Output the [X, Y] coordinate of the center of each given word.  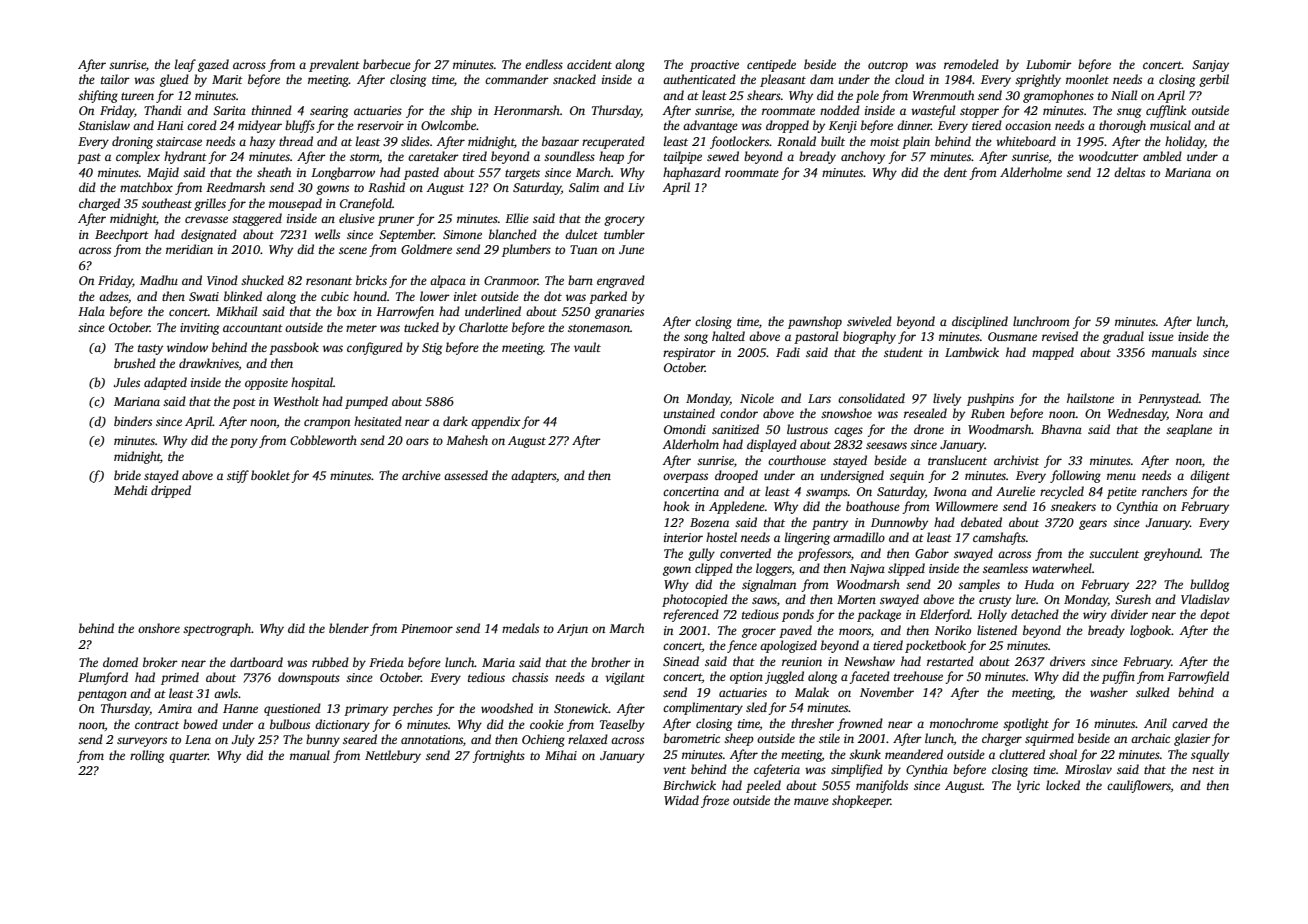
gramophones [1058, 96]
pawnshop [815, 322]
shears [764, 95]
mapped [1053, 353]
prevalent [334, 65]
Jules [126, 382]
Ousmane [1012, 336]
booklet [270, 475]
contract [157, 725]
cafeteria [777, 770]
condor [739, 413]
